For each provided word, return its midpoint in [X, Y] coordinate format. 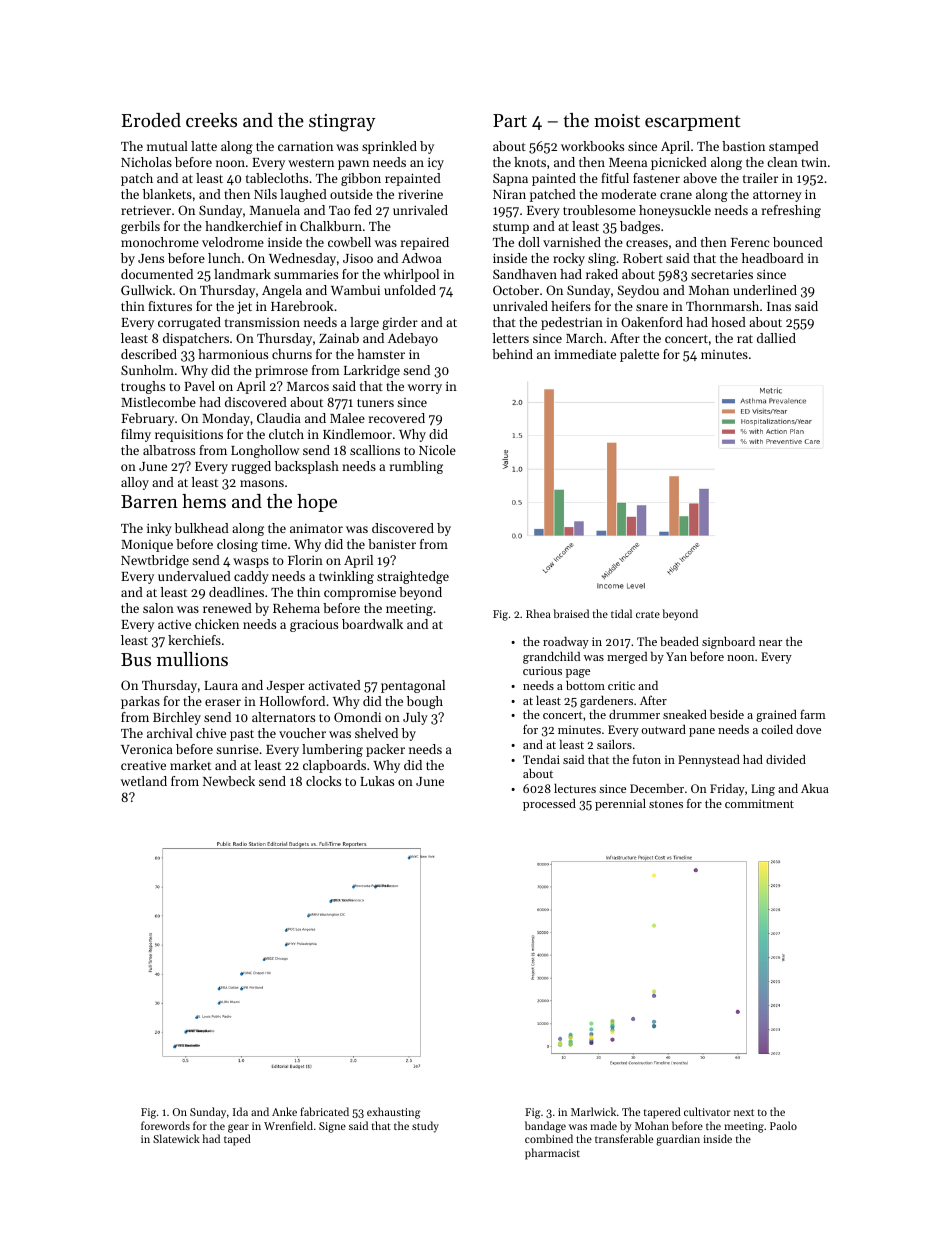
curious [542, 670]
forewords [165, 1125]
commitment [759, 803]
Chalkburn [331, 226]
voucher [302, 733]
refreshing [791, 211]
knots [530, 162]
